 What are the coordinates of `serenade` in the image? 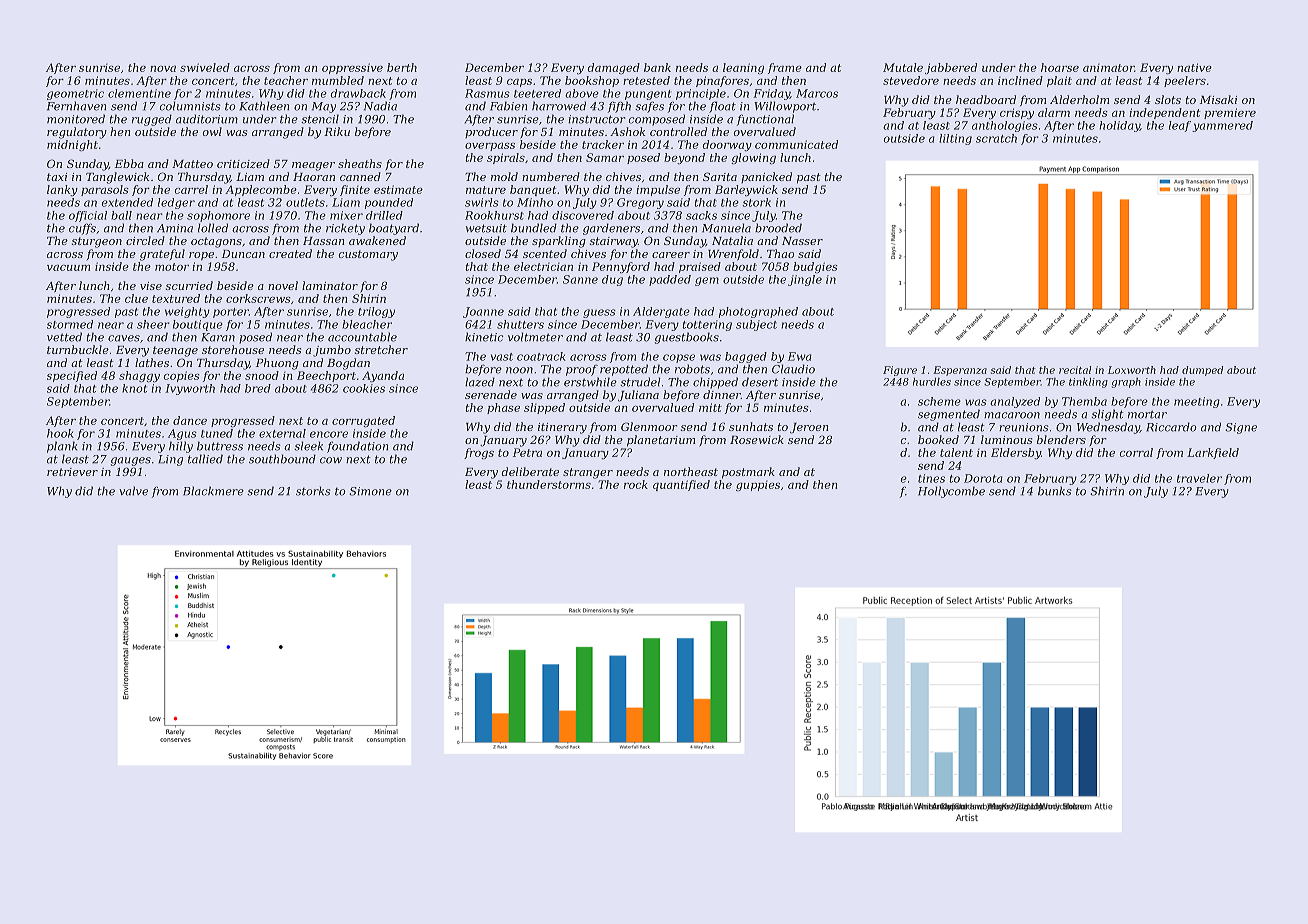 It's located at (491, 394).
